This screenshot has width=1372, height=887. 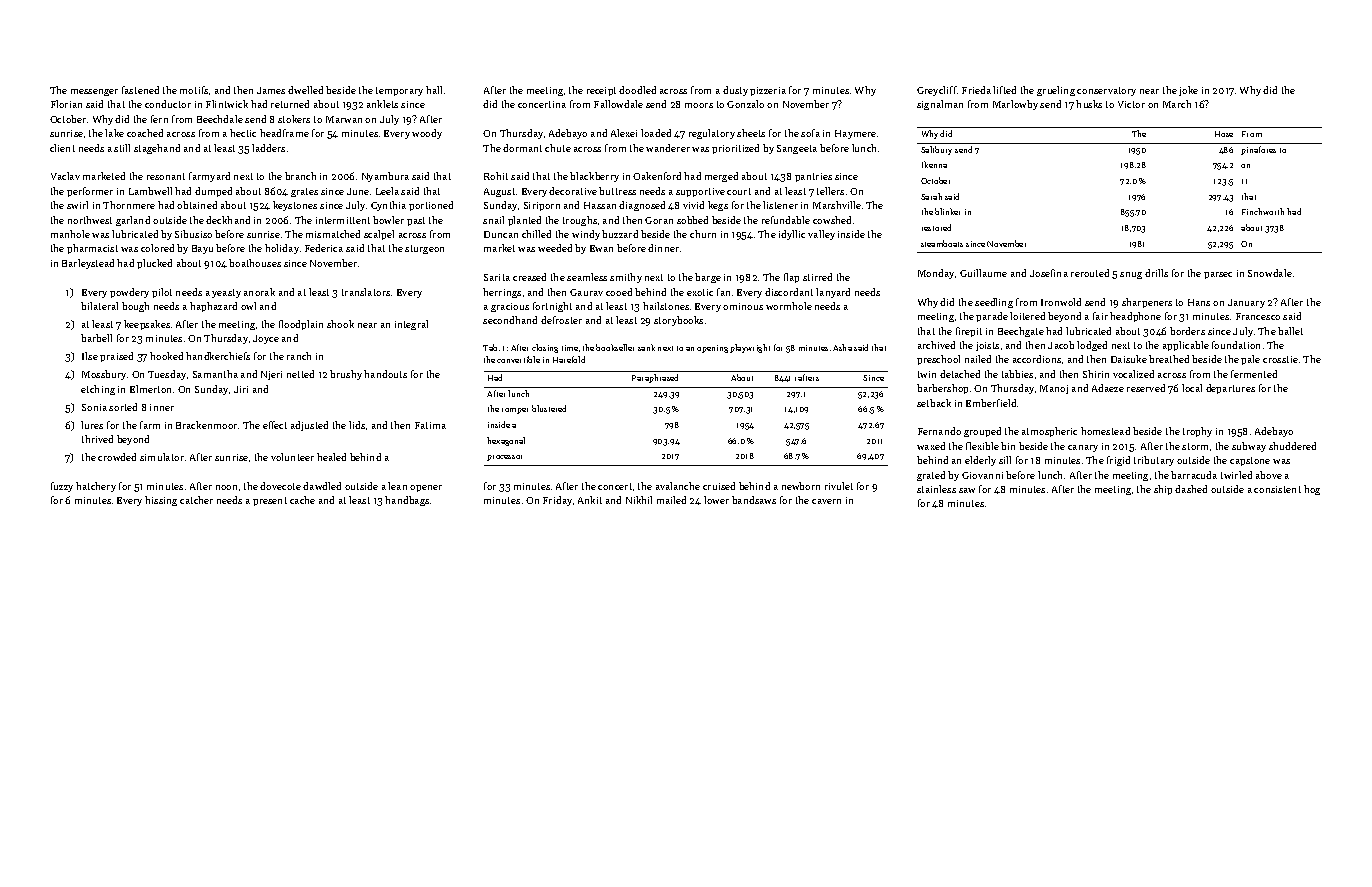 I want to click on bilateral, so click(x=99, y=306).
